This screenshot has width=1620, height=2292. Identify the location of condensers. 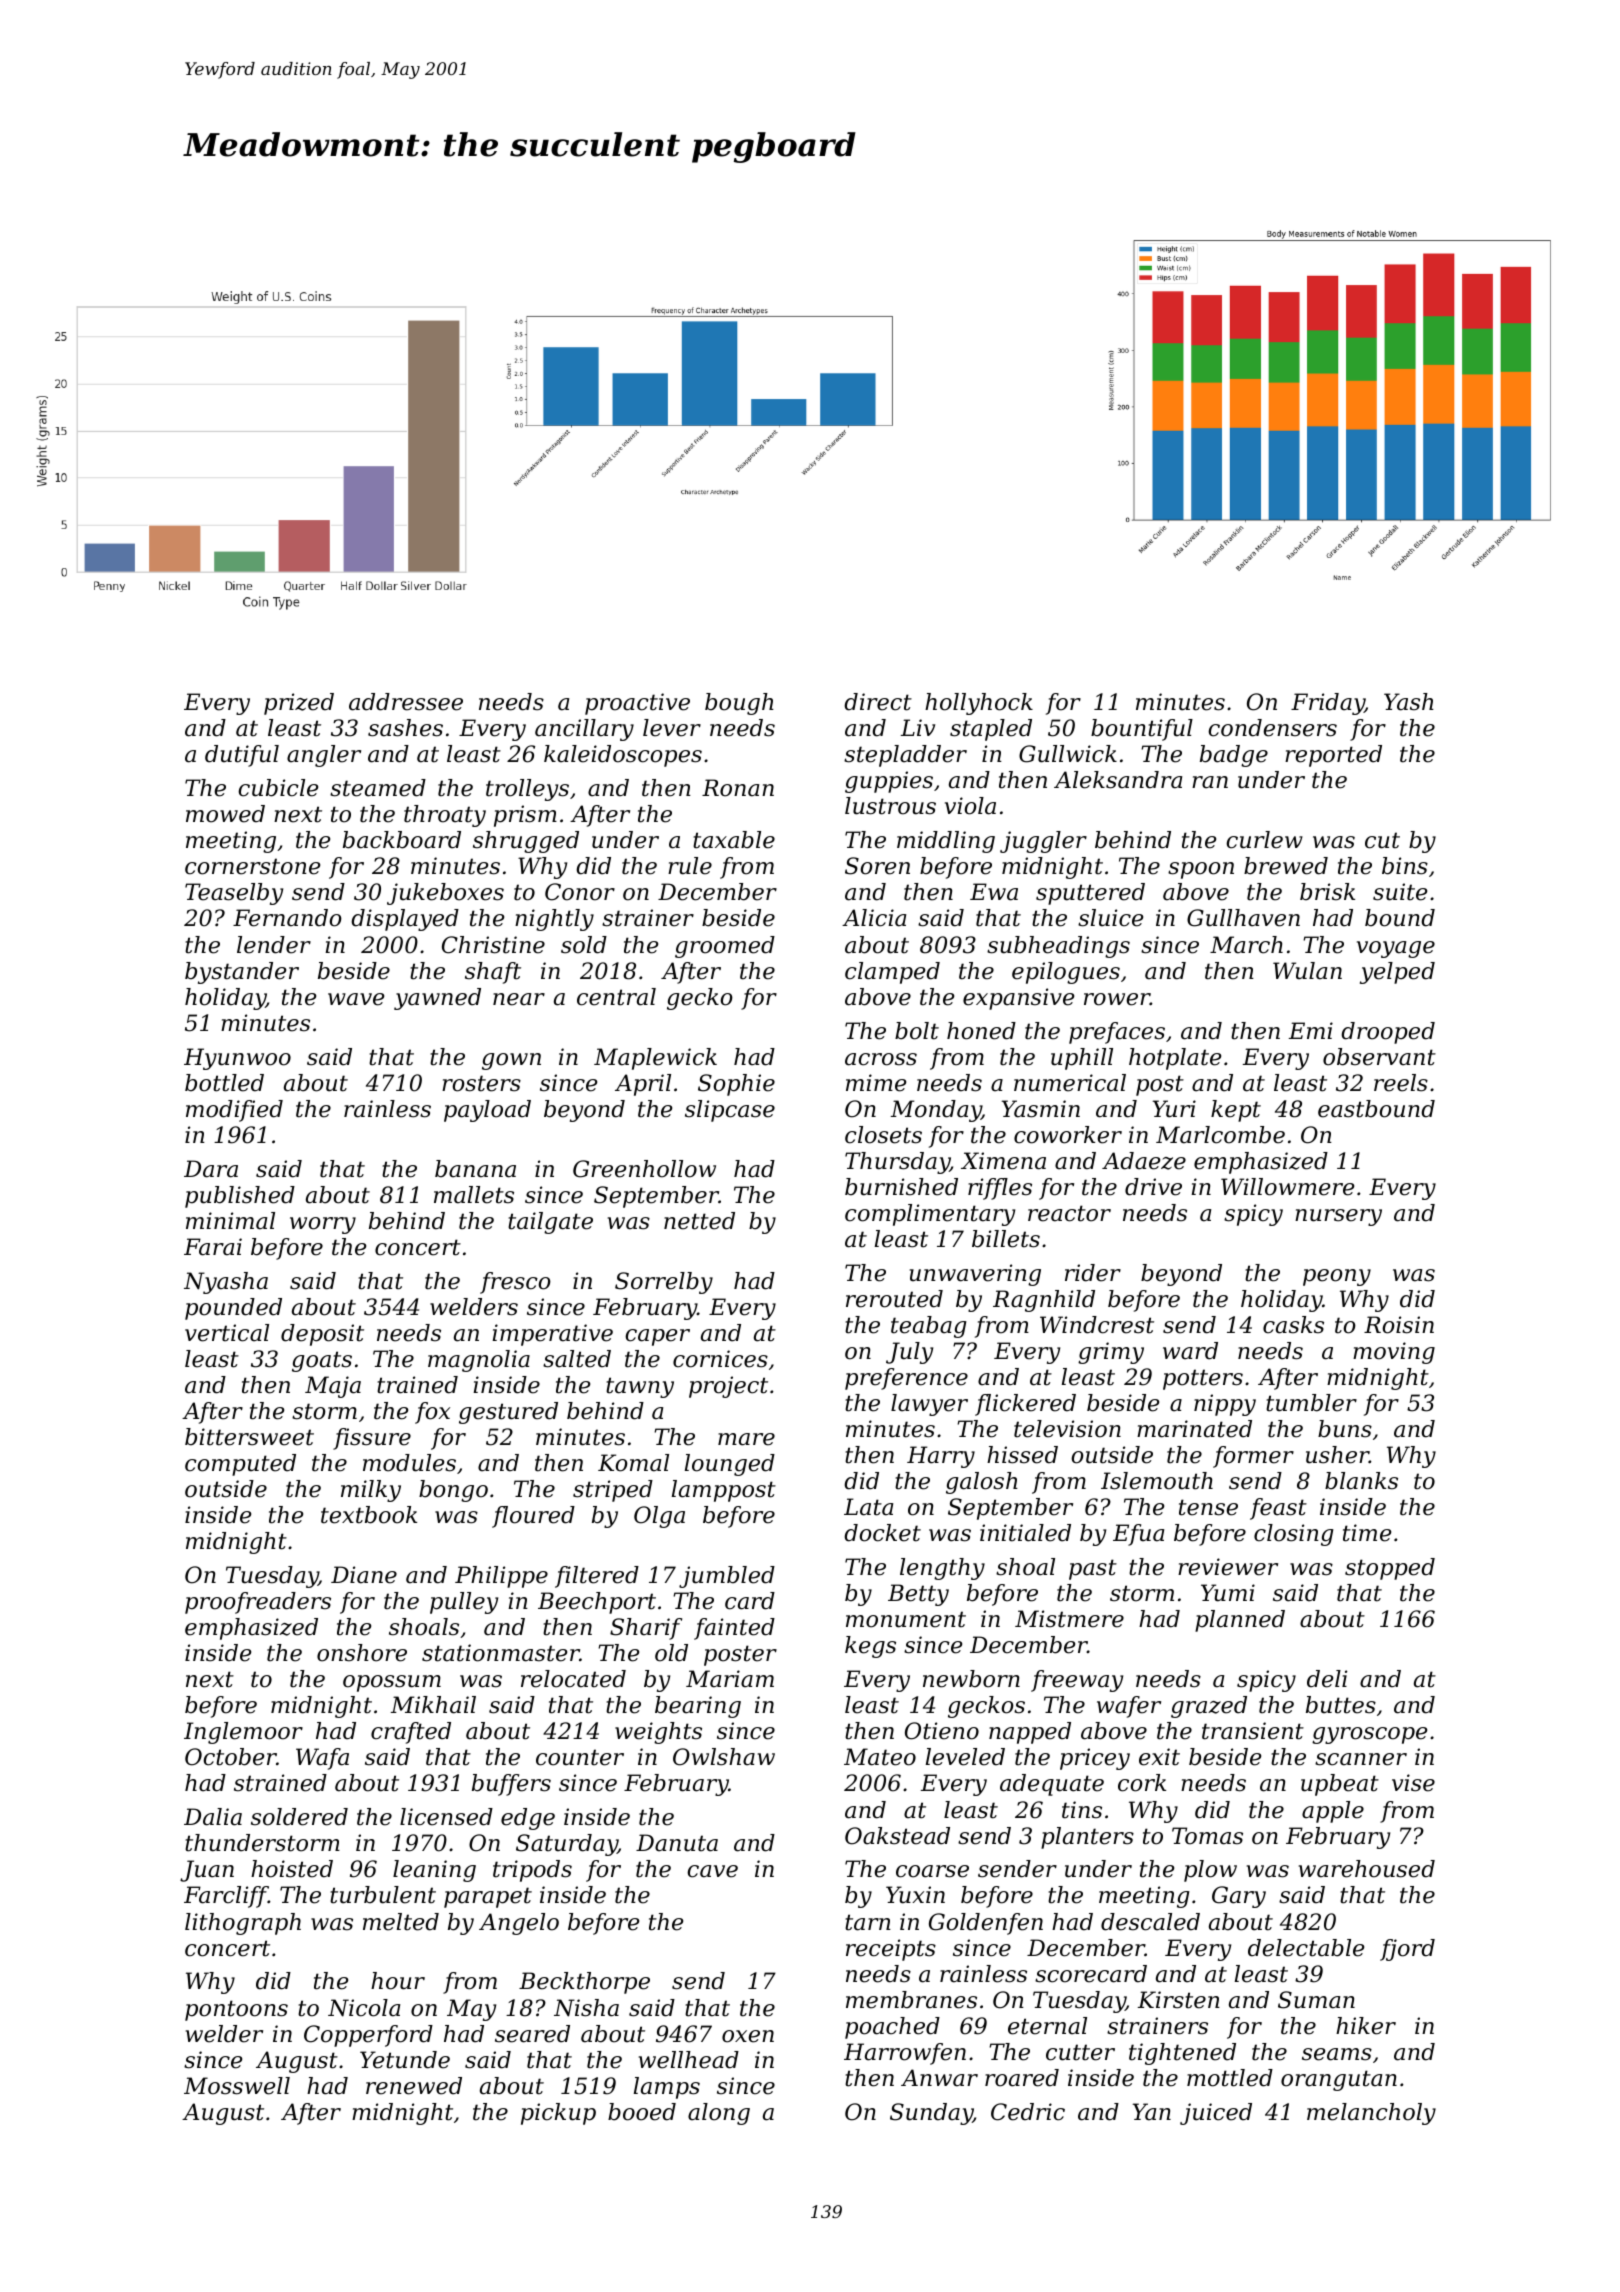
(1272, 728).
